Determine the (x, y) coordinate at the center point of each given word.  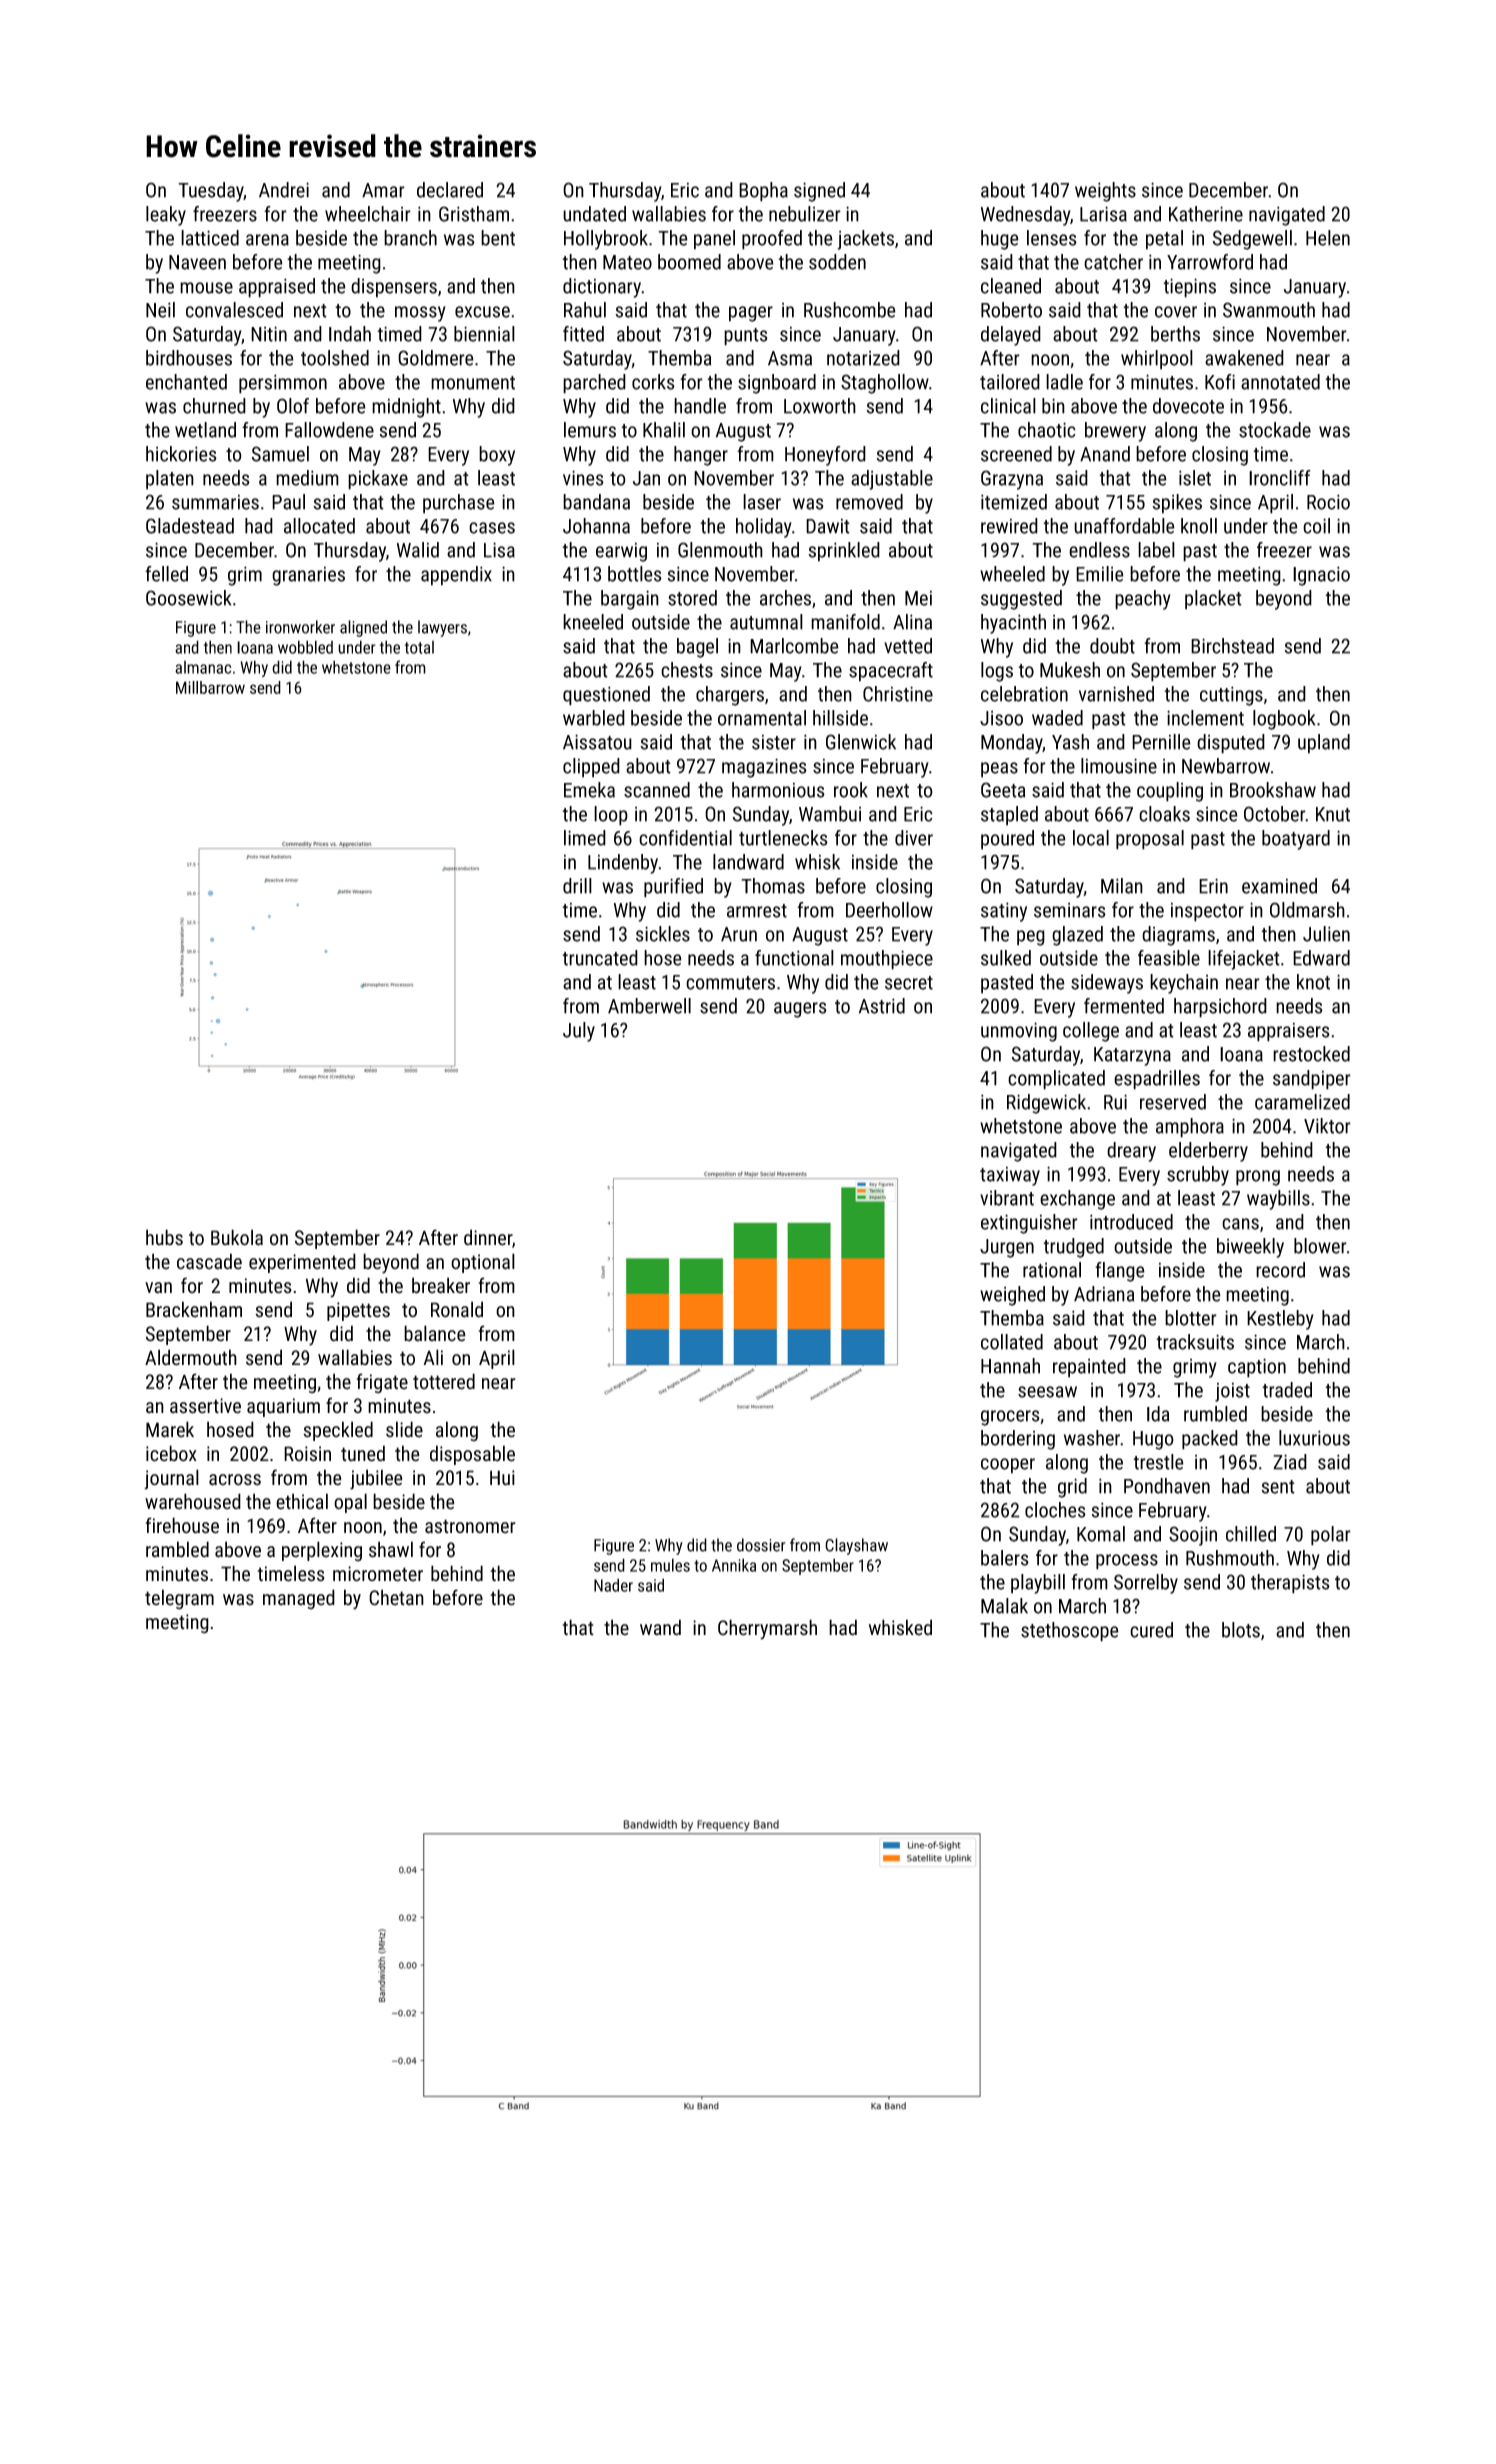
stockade (1275, 430)
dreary (1131, 1152)
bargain (630, 600)
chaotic (1047, 430)
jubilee (376, 1479)
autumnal (766, 622)
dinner (488, 1237)
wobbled (305, 647)
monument (473, 383)
